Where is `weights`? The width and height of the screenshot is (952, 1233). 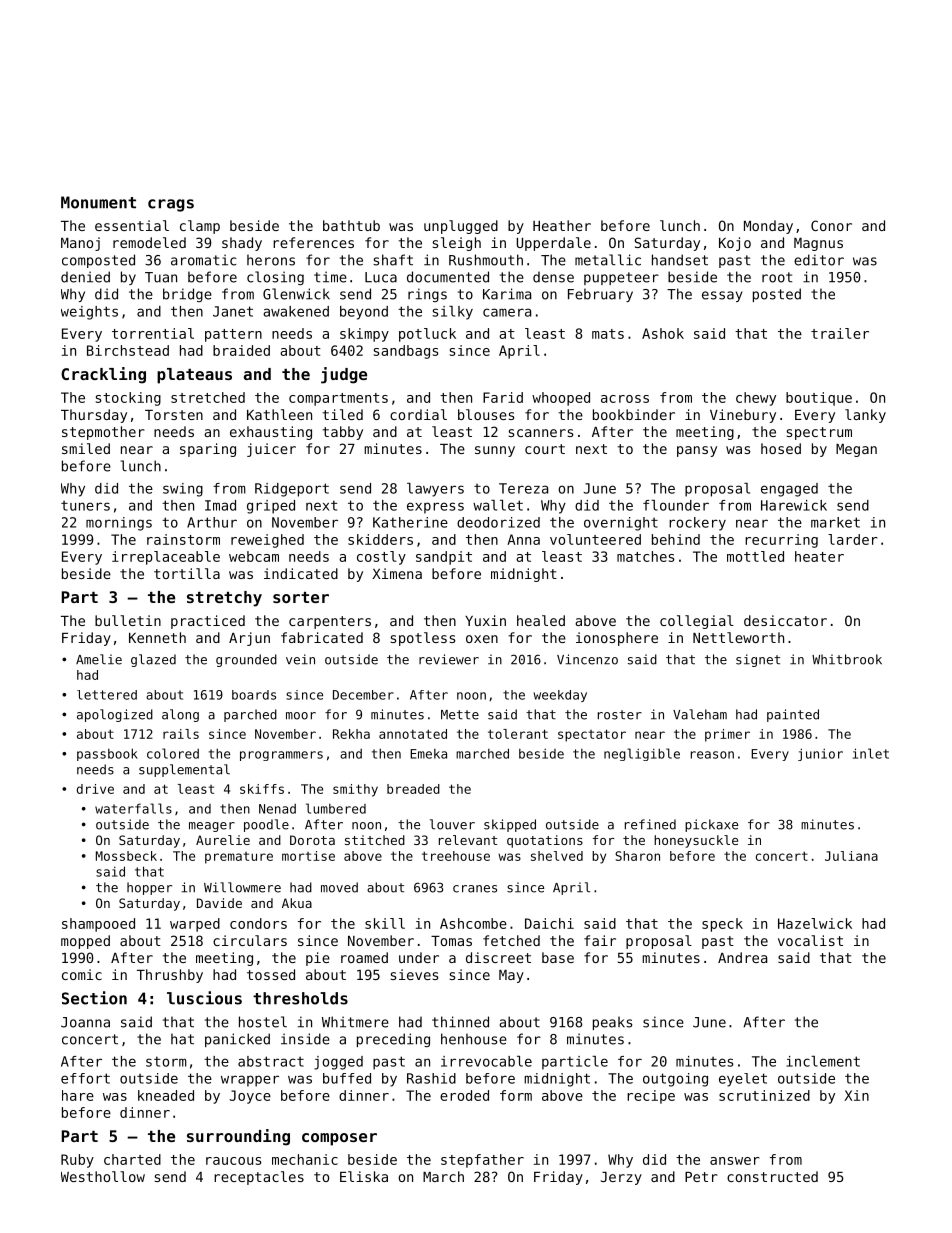 weights is located at coordinates (89, 313).
